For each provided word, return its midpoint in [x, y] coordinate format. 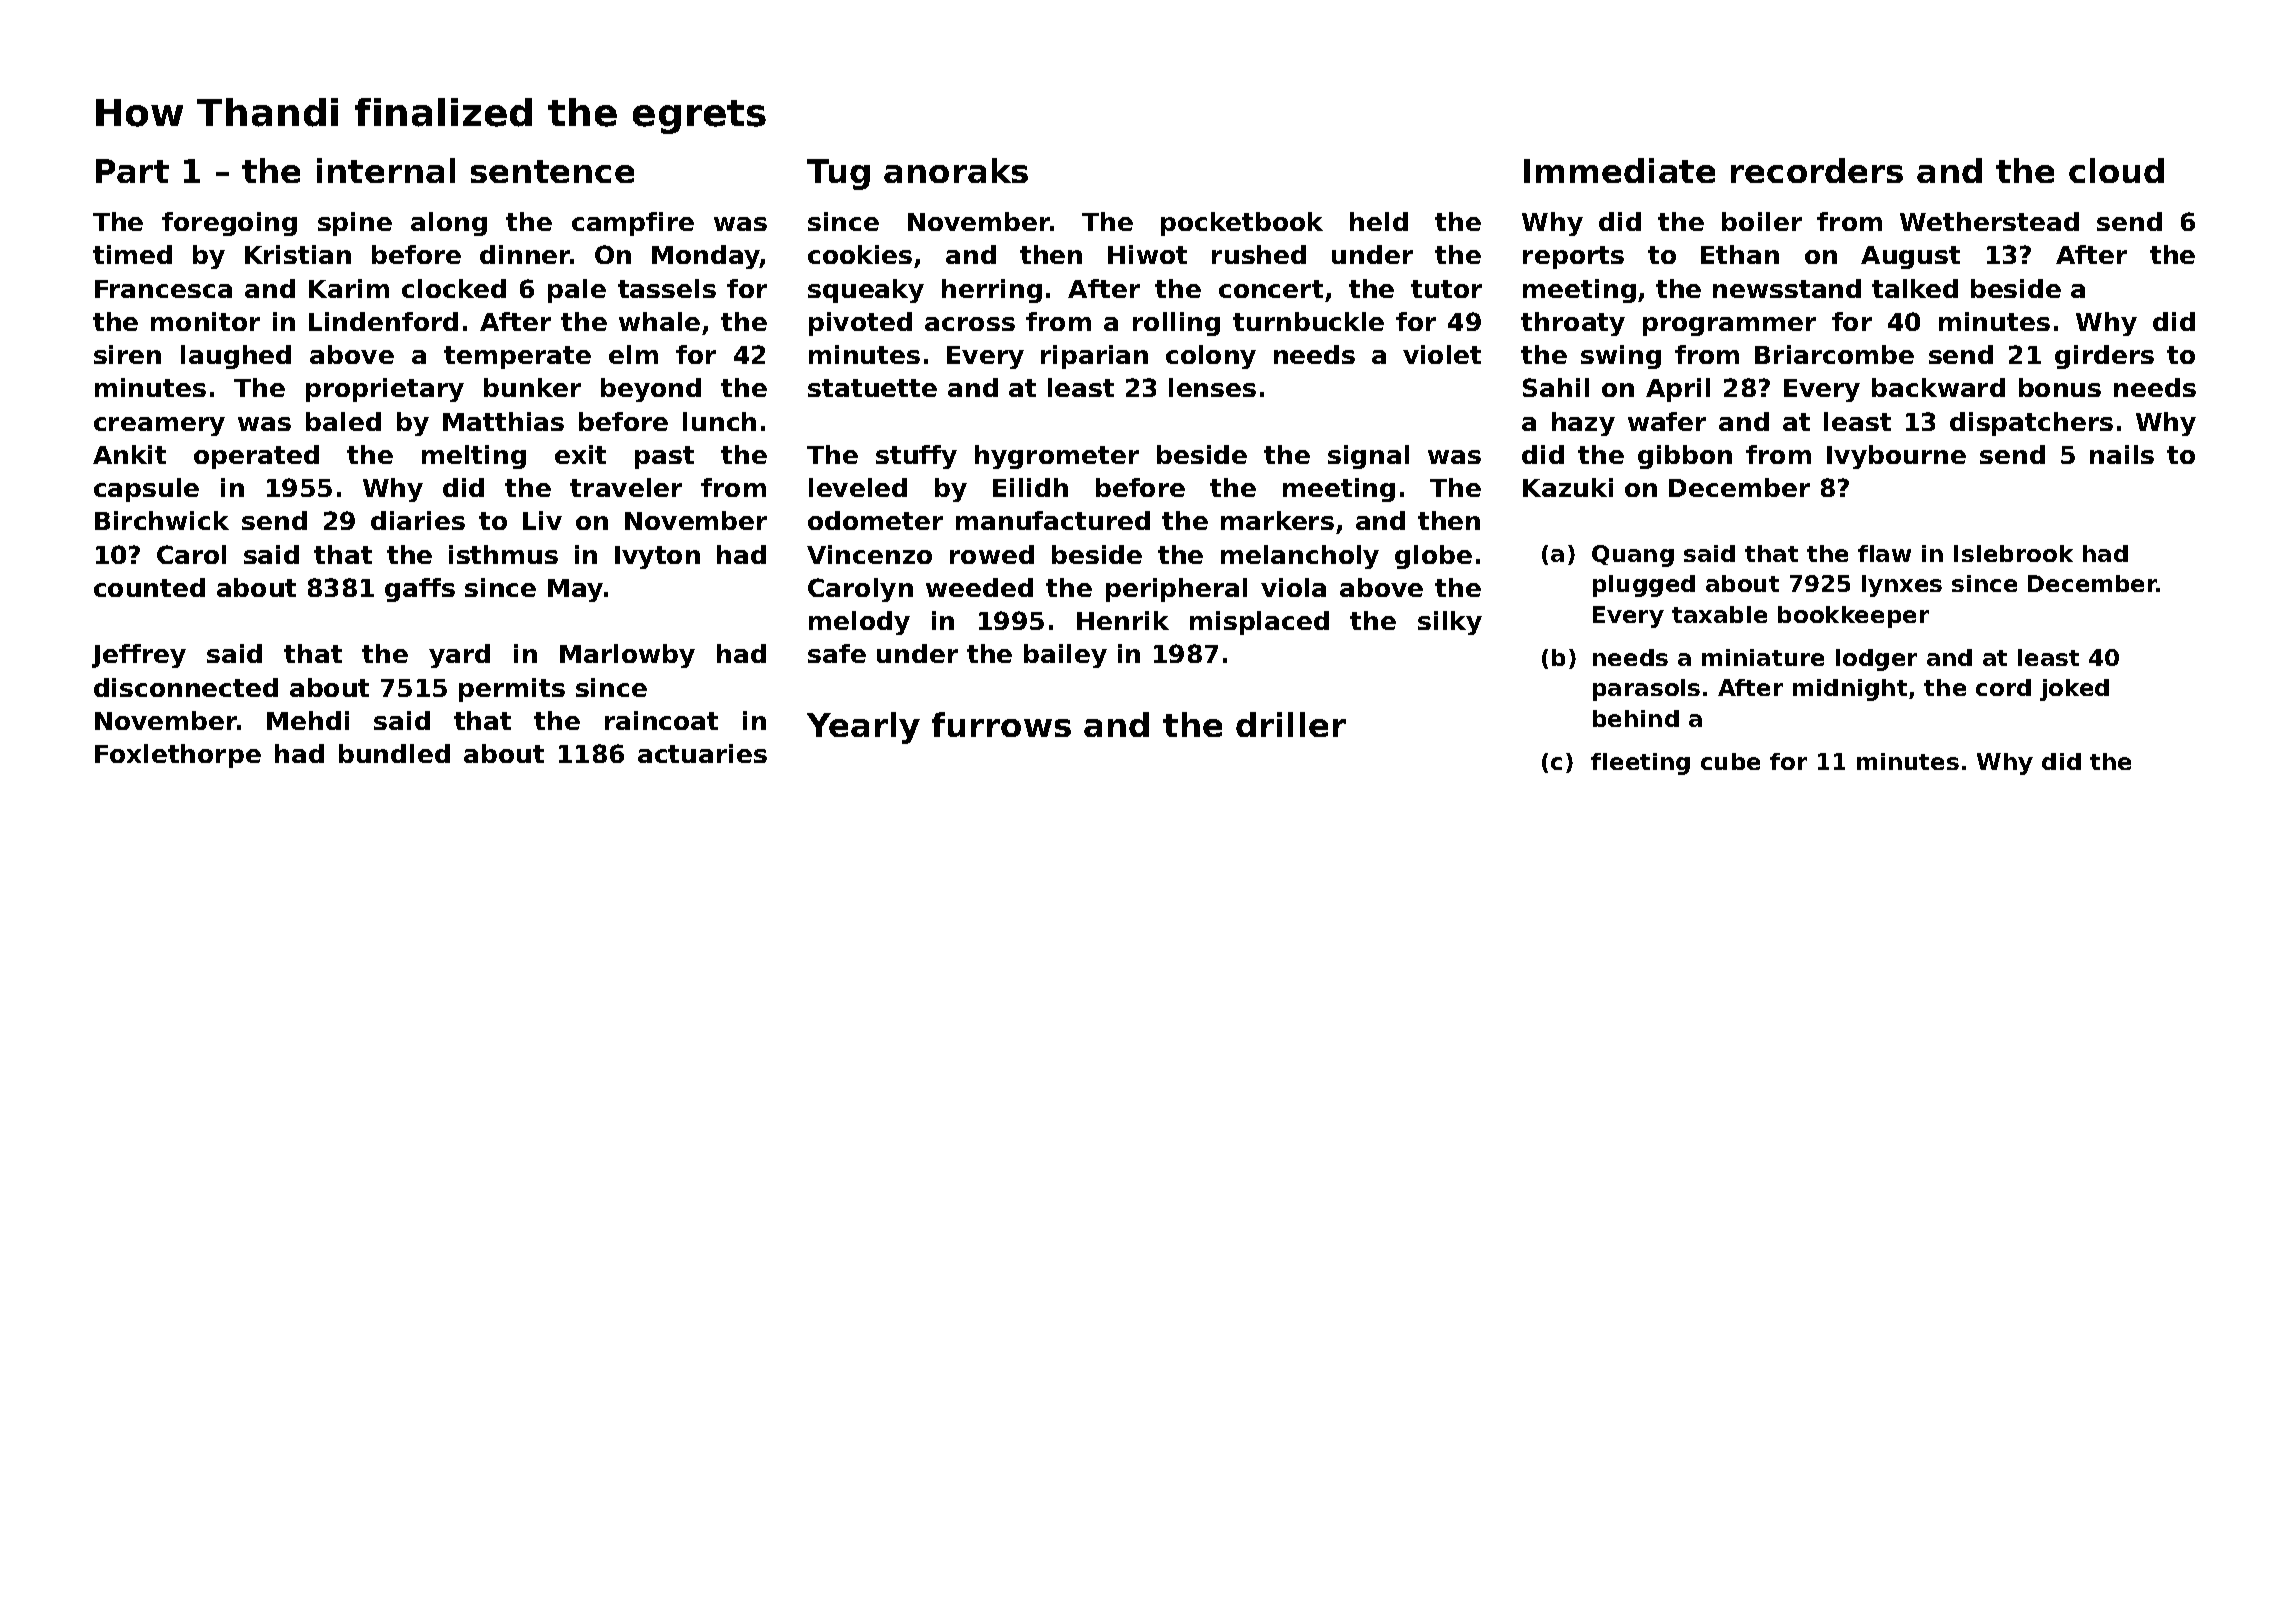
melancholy [1300, 557]
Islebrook [2013, 553]
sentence [552, 171]
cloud [2116, 170]
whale [659, 321]
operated [256, 457]
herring [992, 291]
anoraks [956, 170]
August [1910, 257]
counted [149, 587]
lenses [1212, 387]
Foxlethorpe [178, 756]
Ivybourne [1896, 457]
